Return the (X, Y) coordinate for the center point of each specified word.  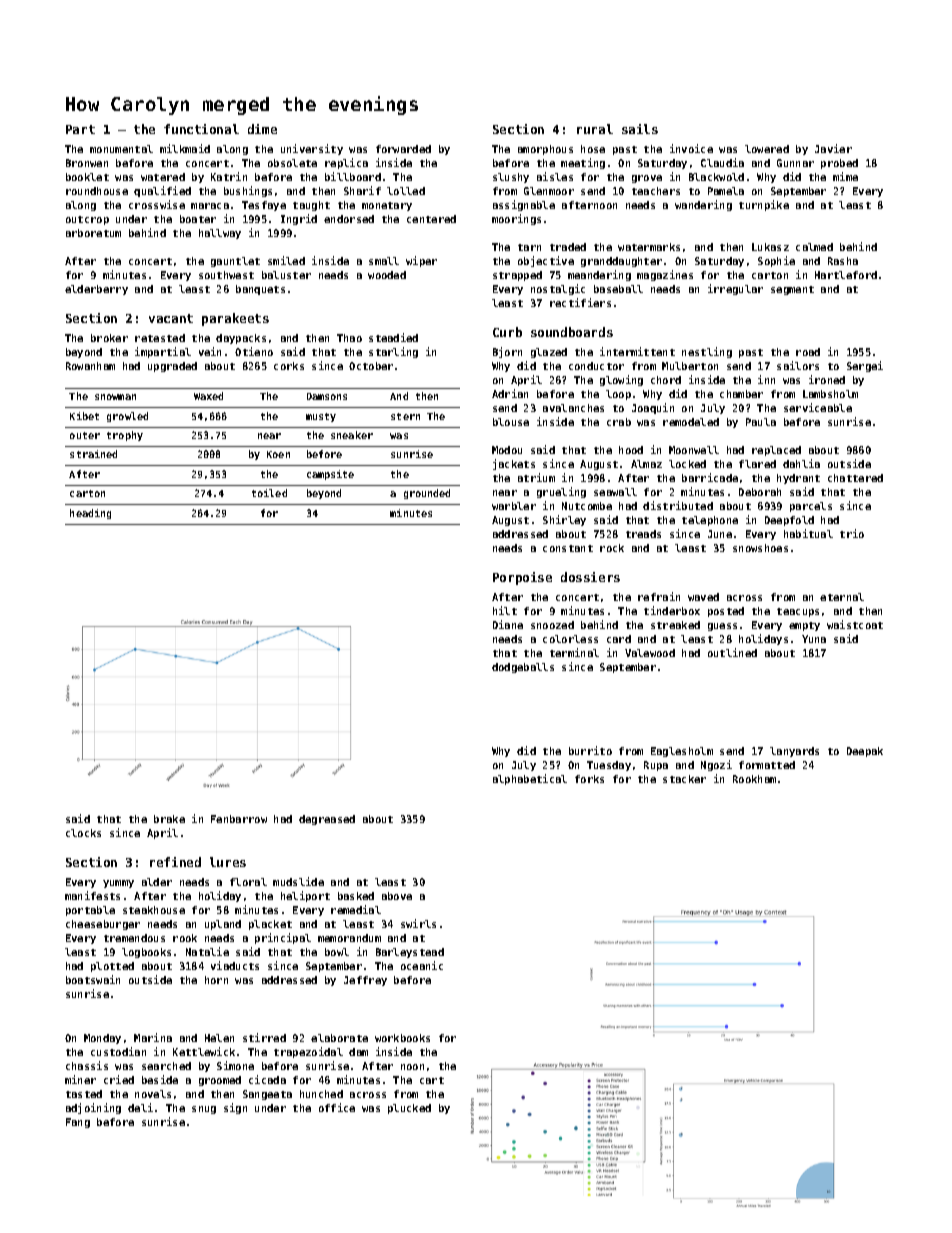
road (808, 352)
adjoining (93, 1108)
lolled (406, 191)
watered (163, 177)
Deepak (865, 752)
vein (210, 351)
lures (228, 862)
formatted (767, 765)
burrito (590, 750)
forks (589, 779)
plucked (409, 1109)
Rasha (843, 261)
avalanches (573, 408)
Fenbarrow (239, 819)
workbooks (402, 1038)
